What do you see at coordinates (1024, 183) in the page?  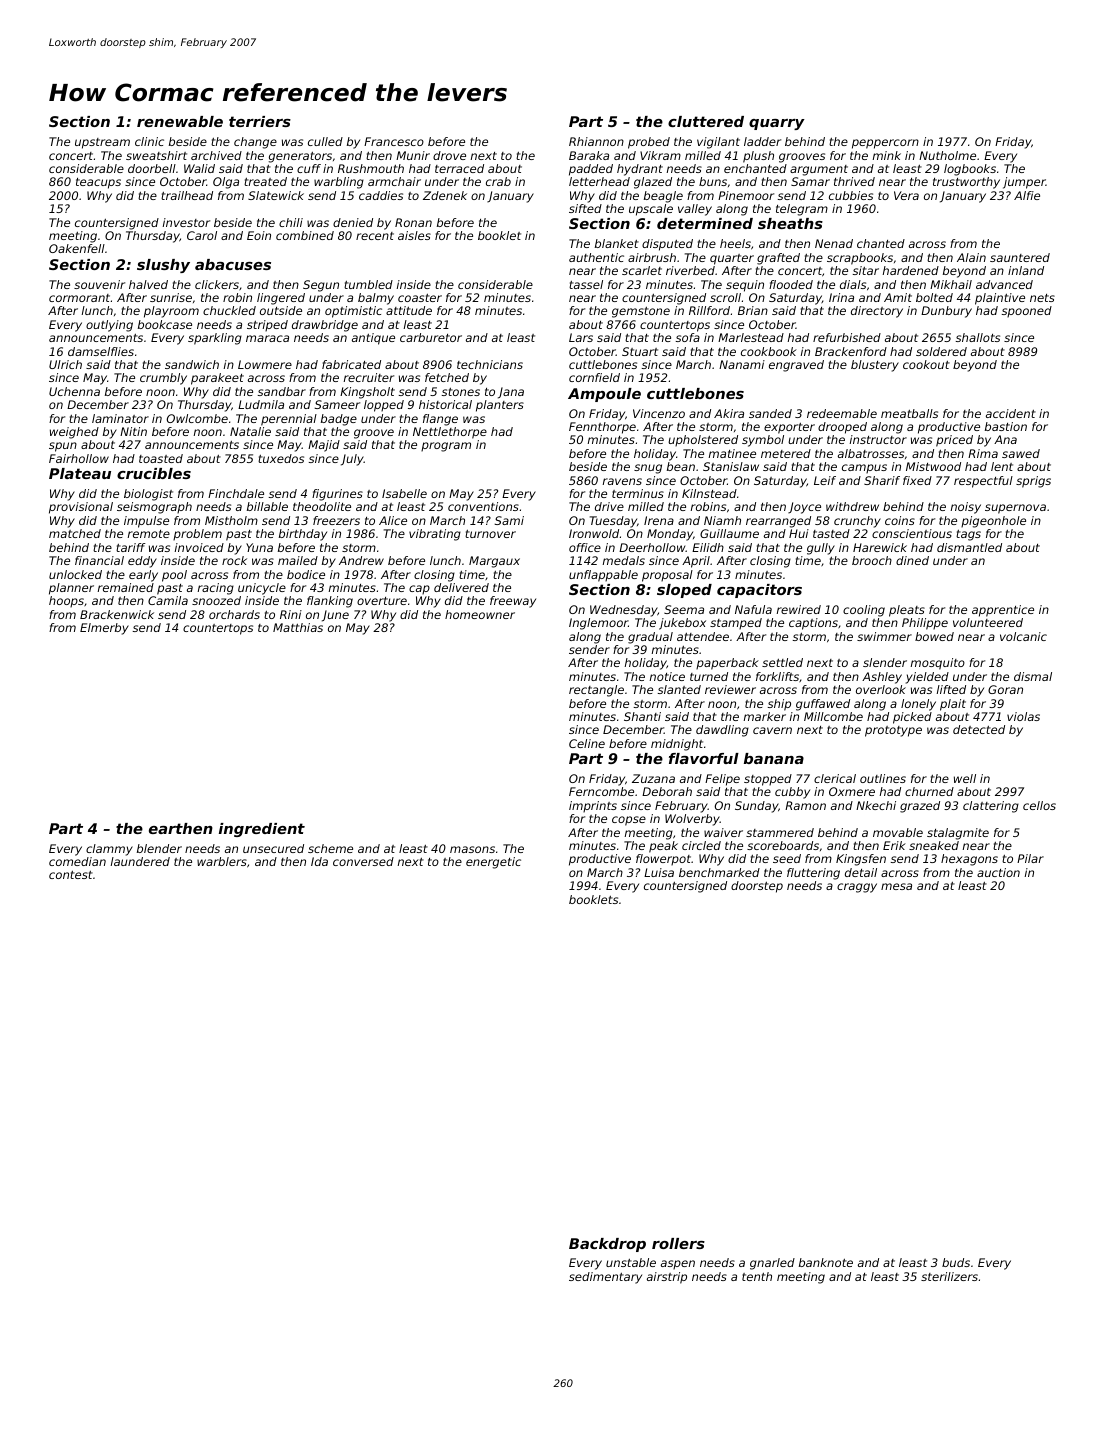 I see `jumper` at bounding box center [1024, 183].
